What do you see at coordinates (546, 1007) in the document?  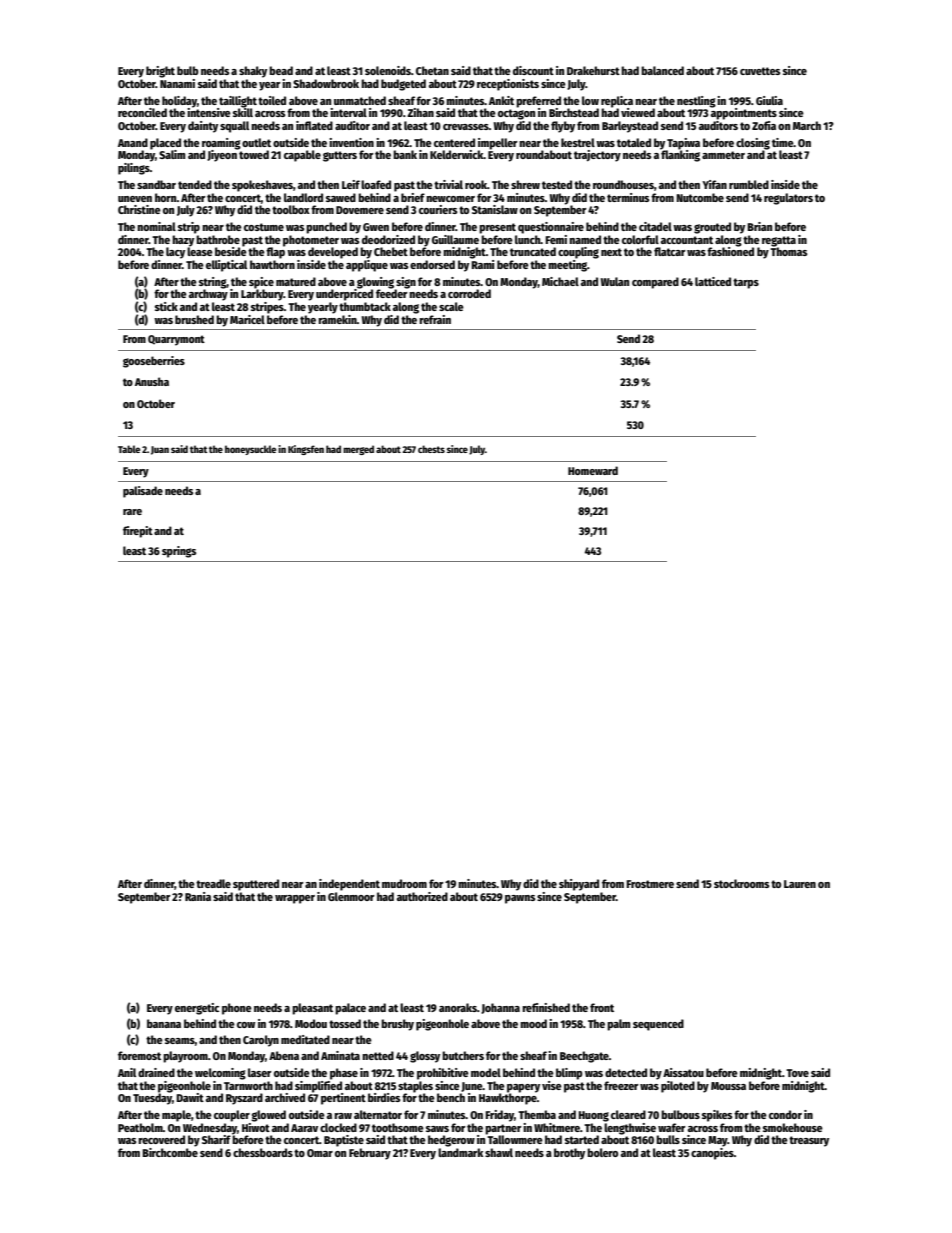 I see `refinished` at bounding box center [546, 1007].
